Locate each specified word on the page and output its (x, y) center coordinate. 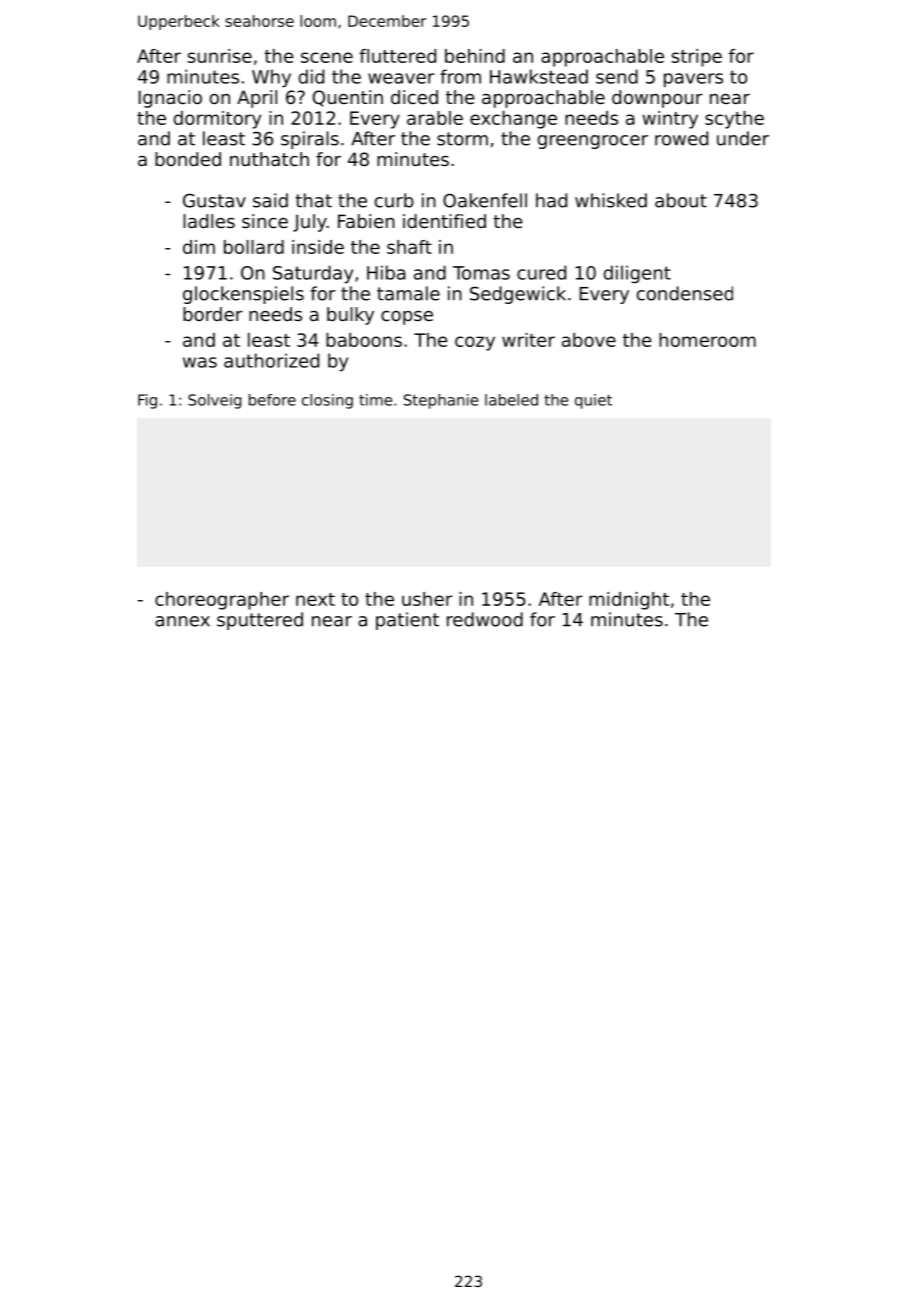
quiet (593, 401)
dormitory (217, 120)
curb (394, 200)
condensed (685, 293)
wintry (670, 120)
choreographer (222, 601)
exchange (513, 120)
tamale (408, 293)
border (213, 314)
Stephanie (441, 401)
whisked (611, 200)
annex (182, 621)
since (265, 221)
